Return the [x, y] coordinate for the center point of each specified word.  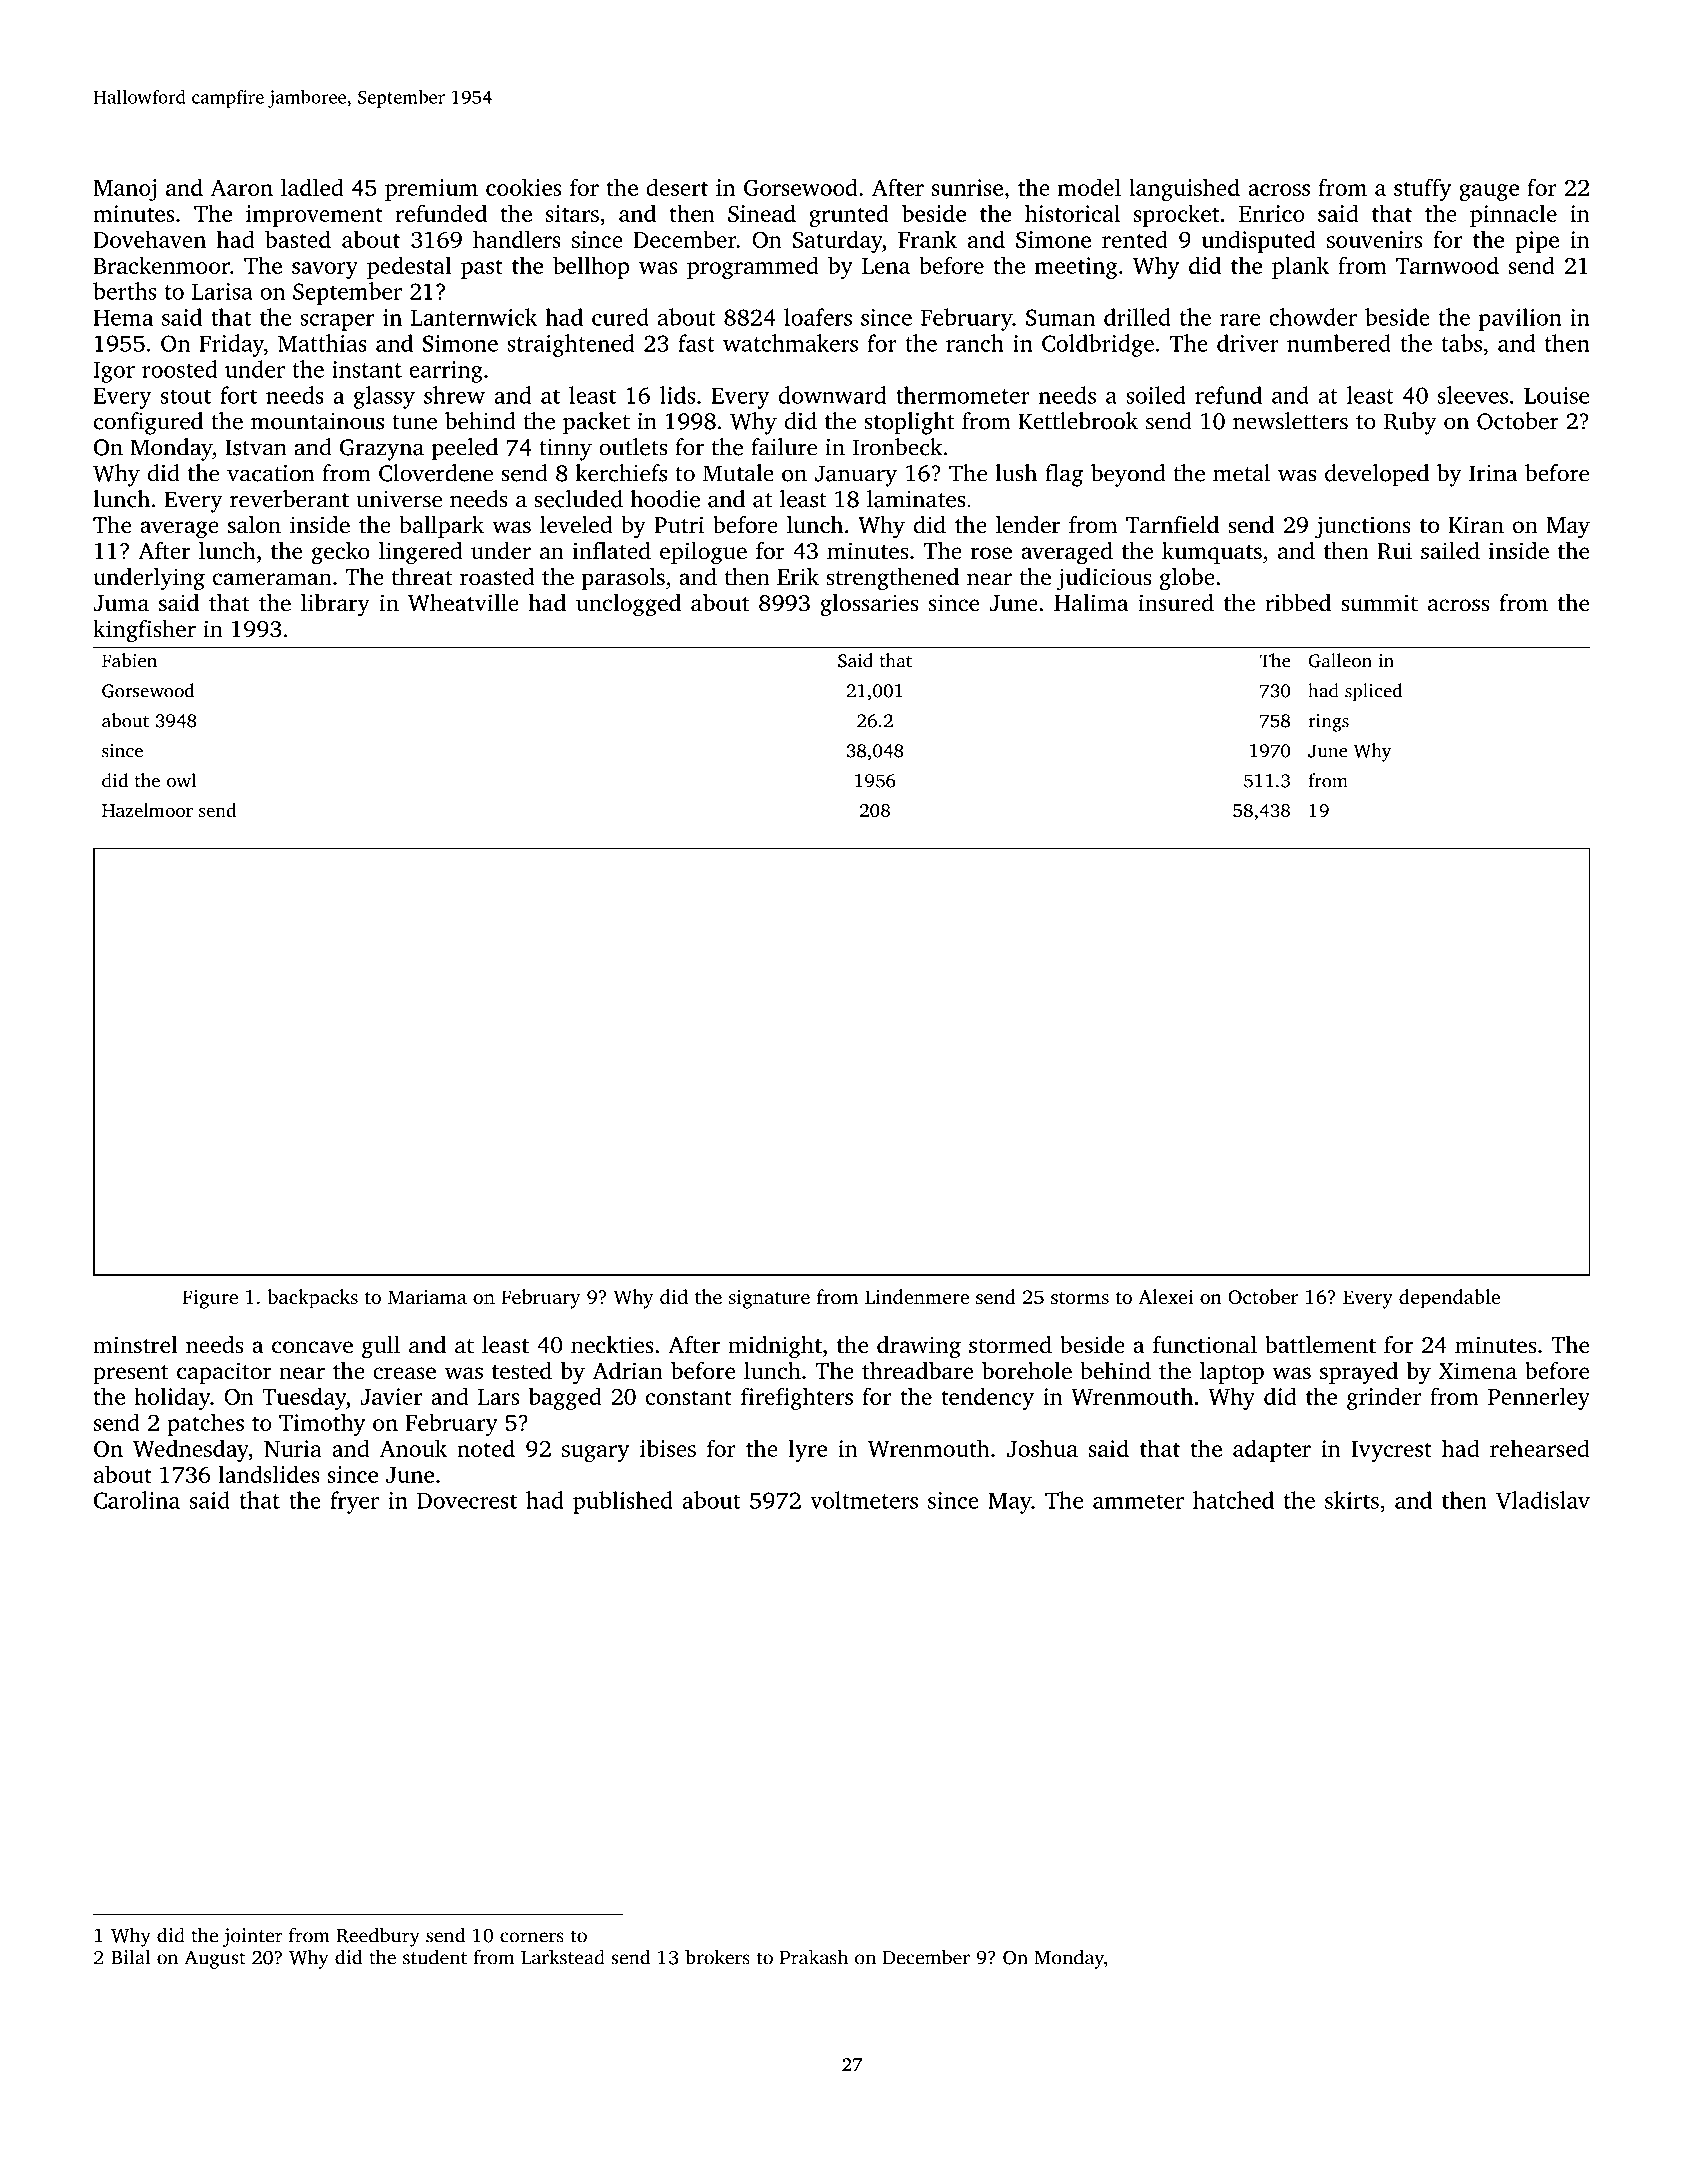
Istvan [256, 447]
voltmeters [864, 1500]
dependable [1449, 1299]
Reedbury [378, 1937]
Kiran [1476, 524]
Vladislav [1543, 1500]
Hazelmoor [147, 810]
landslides [269, 1474]
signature [769, 1299]
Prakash [814, 1957]
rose [991, 553]
